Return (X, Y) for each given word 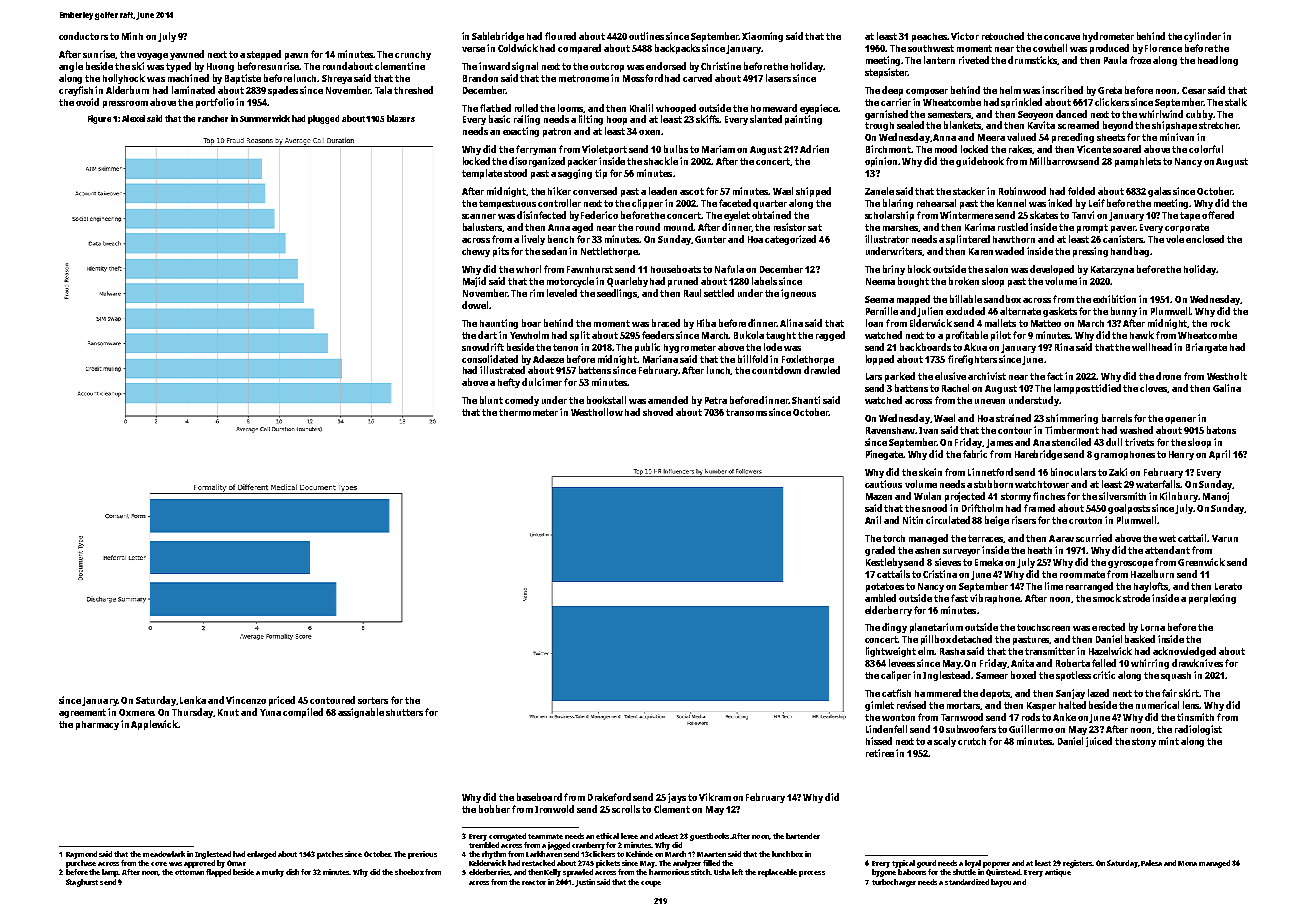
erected (1108, 627)
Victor (965, 36)
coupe (651, 884)
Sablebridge (498, 37)
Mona (1187, 863)
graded (880, 551)
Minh (132, 36)
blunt (491, 400)
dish (292, 872)
